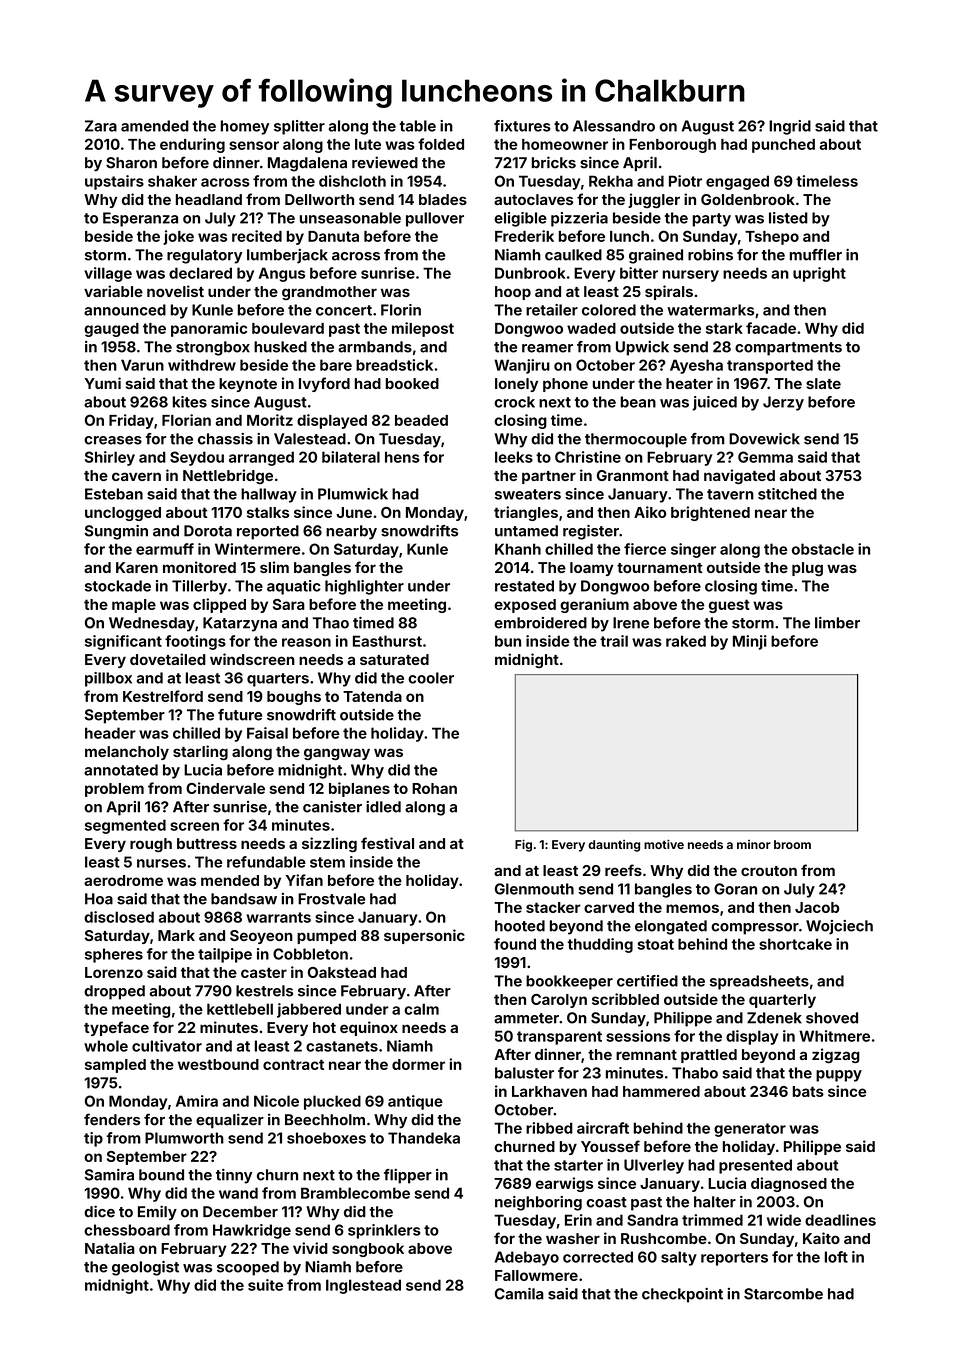  What do you see at coordinates (387, 641) in the image?
I see `Easthurst` at bounding box center [387, 641].
